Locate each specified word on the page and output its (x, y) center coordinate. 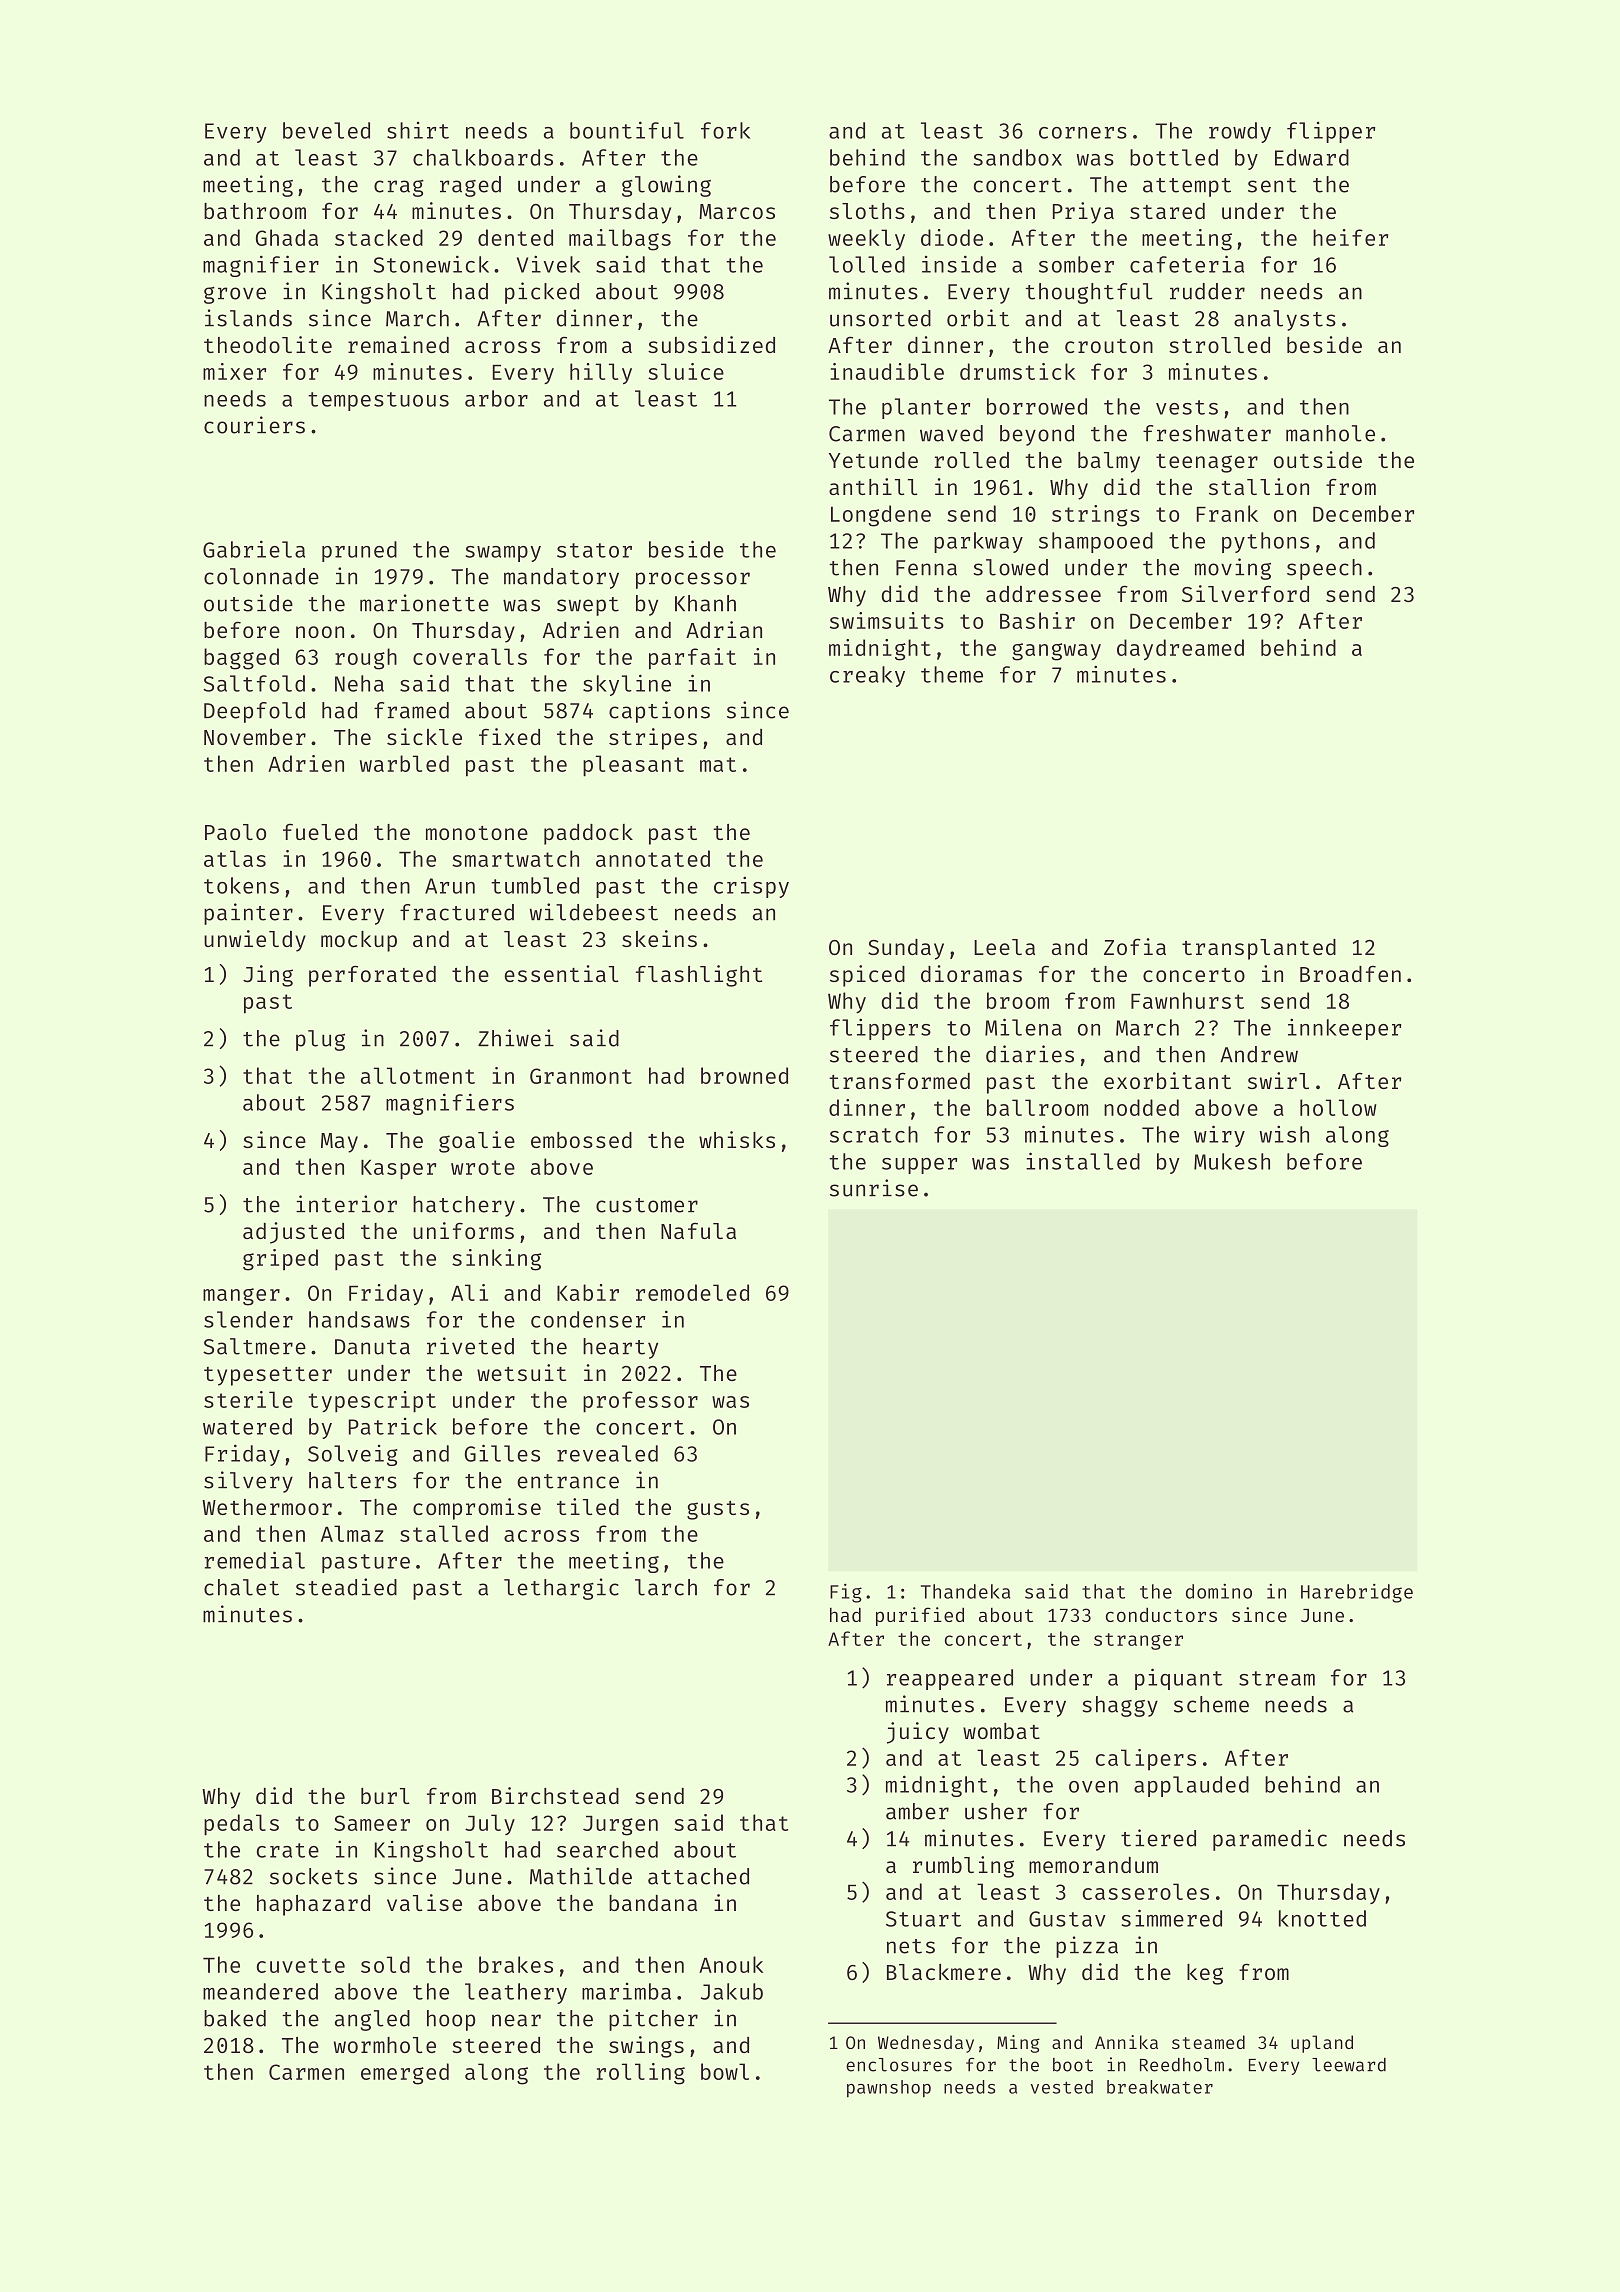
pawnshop (889, 2089)
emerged (405, 2074)
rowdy (1240, 132)
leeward (1349, 2065)
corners (1083, 133)
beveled (326, 130)
